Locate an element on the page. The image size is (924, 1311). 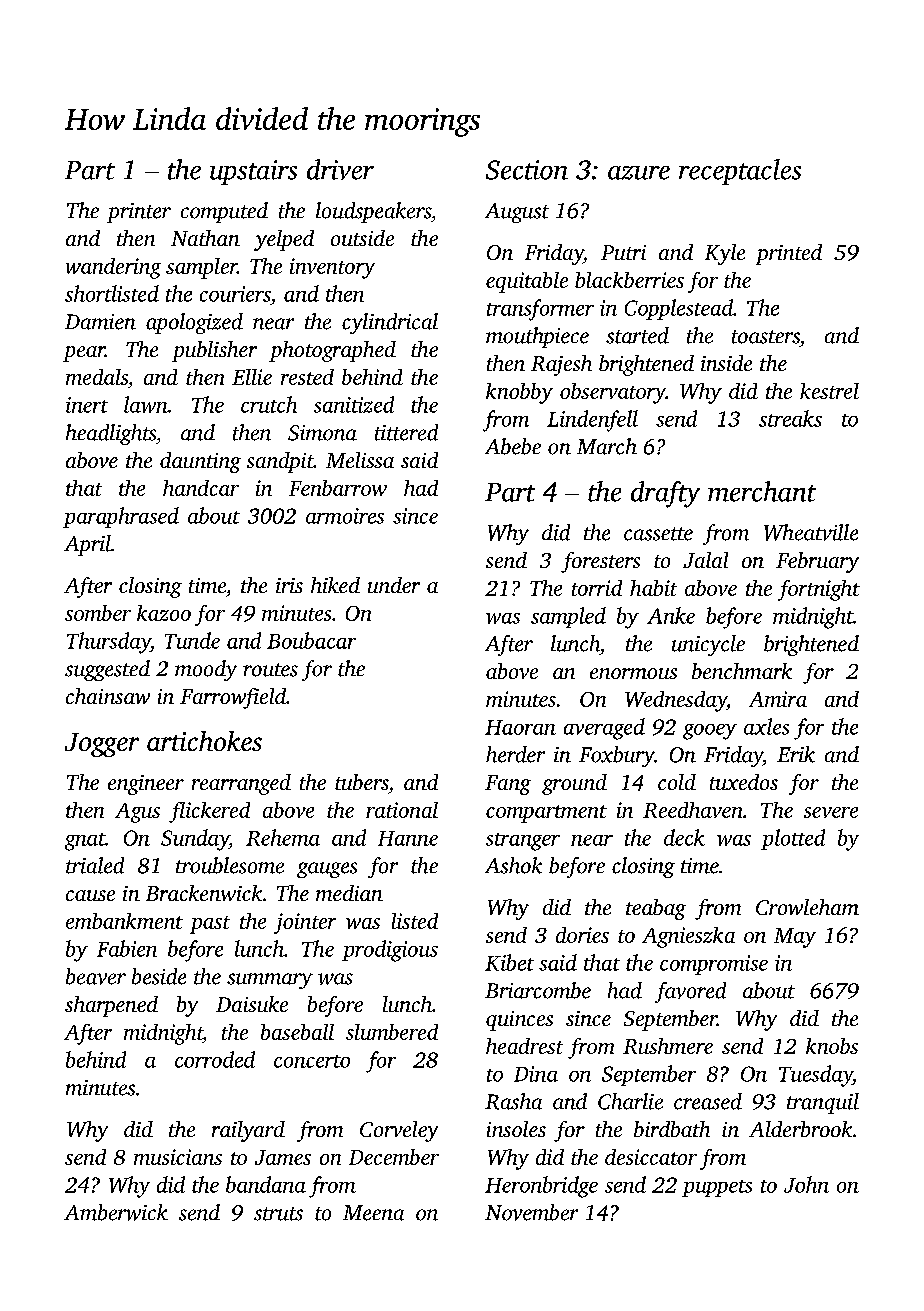
Rasha is located at coordinates (513, 1101).
